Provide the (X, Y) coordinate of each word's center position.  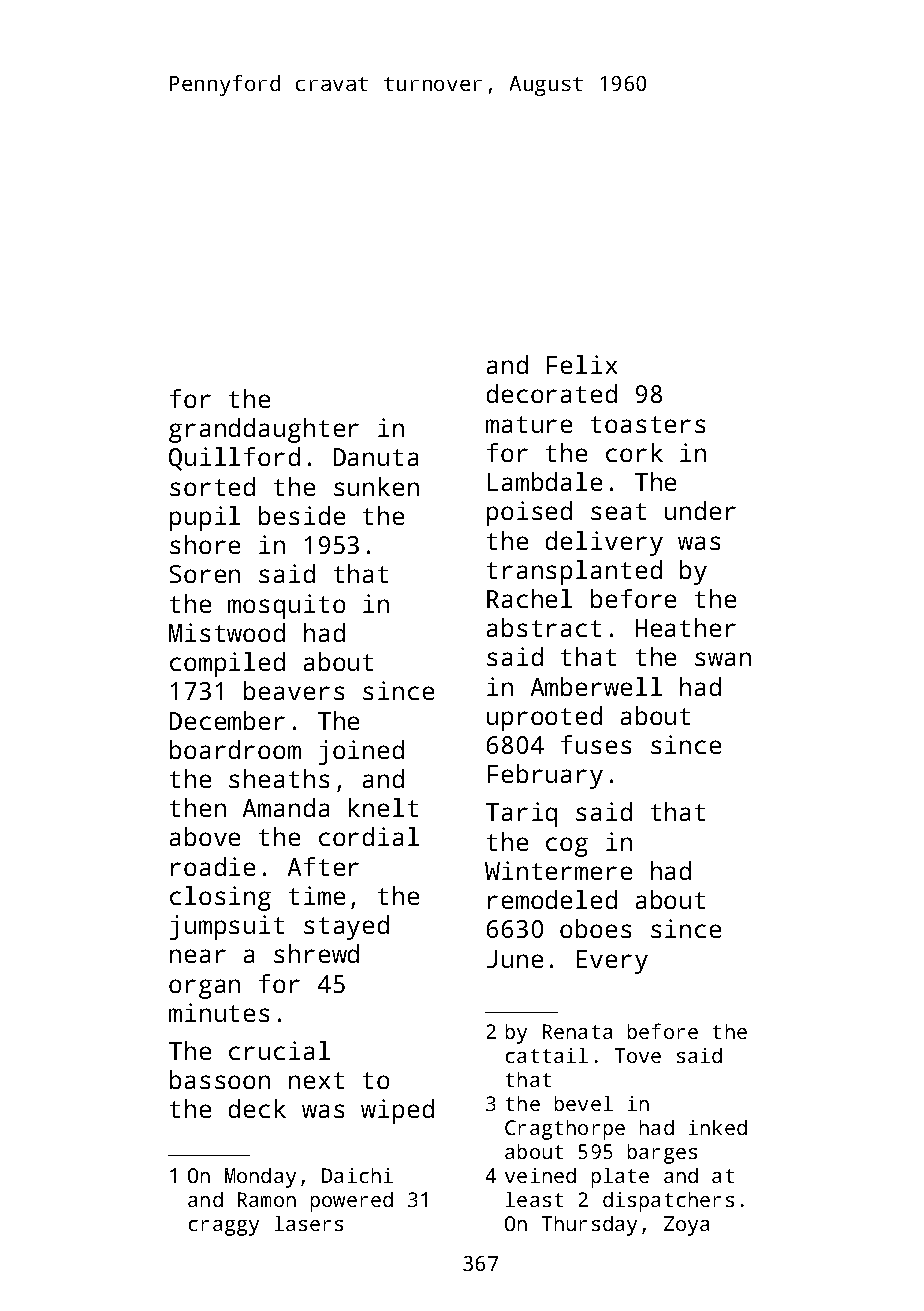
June (515, 959)
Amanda (286, 807)
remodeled (552, 899)
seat (618, 511)
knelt (383, 807)
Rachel (529, 598)
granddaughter (264, 430)
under (700, 510)
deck (257, 1108)
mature (529, 424)
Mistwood (227, 632)
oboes (595, 928)
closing (220, 898)
